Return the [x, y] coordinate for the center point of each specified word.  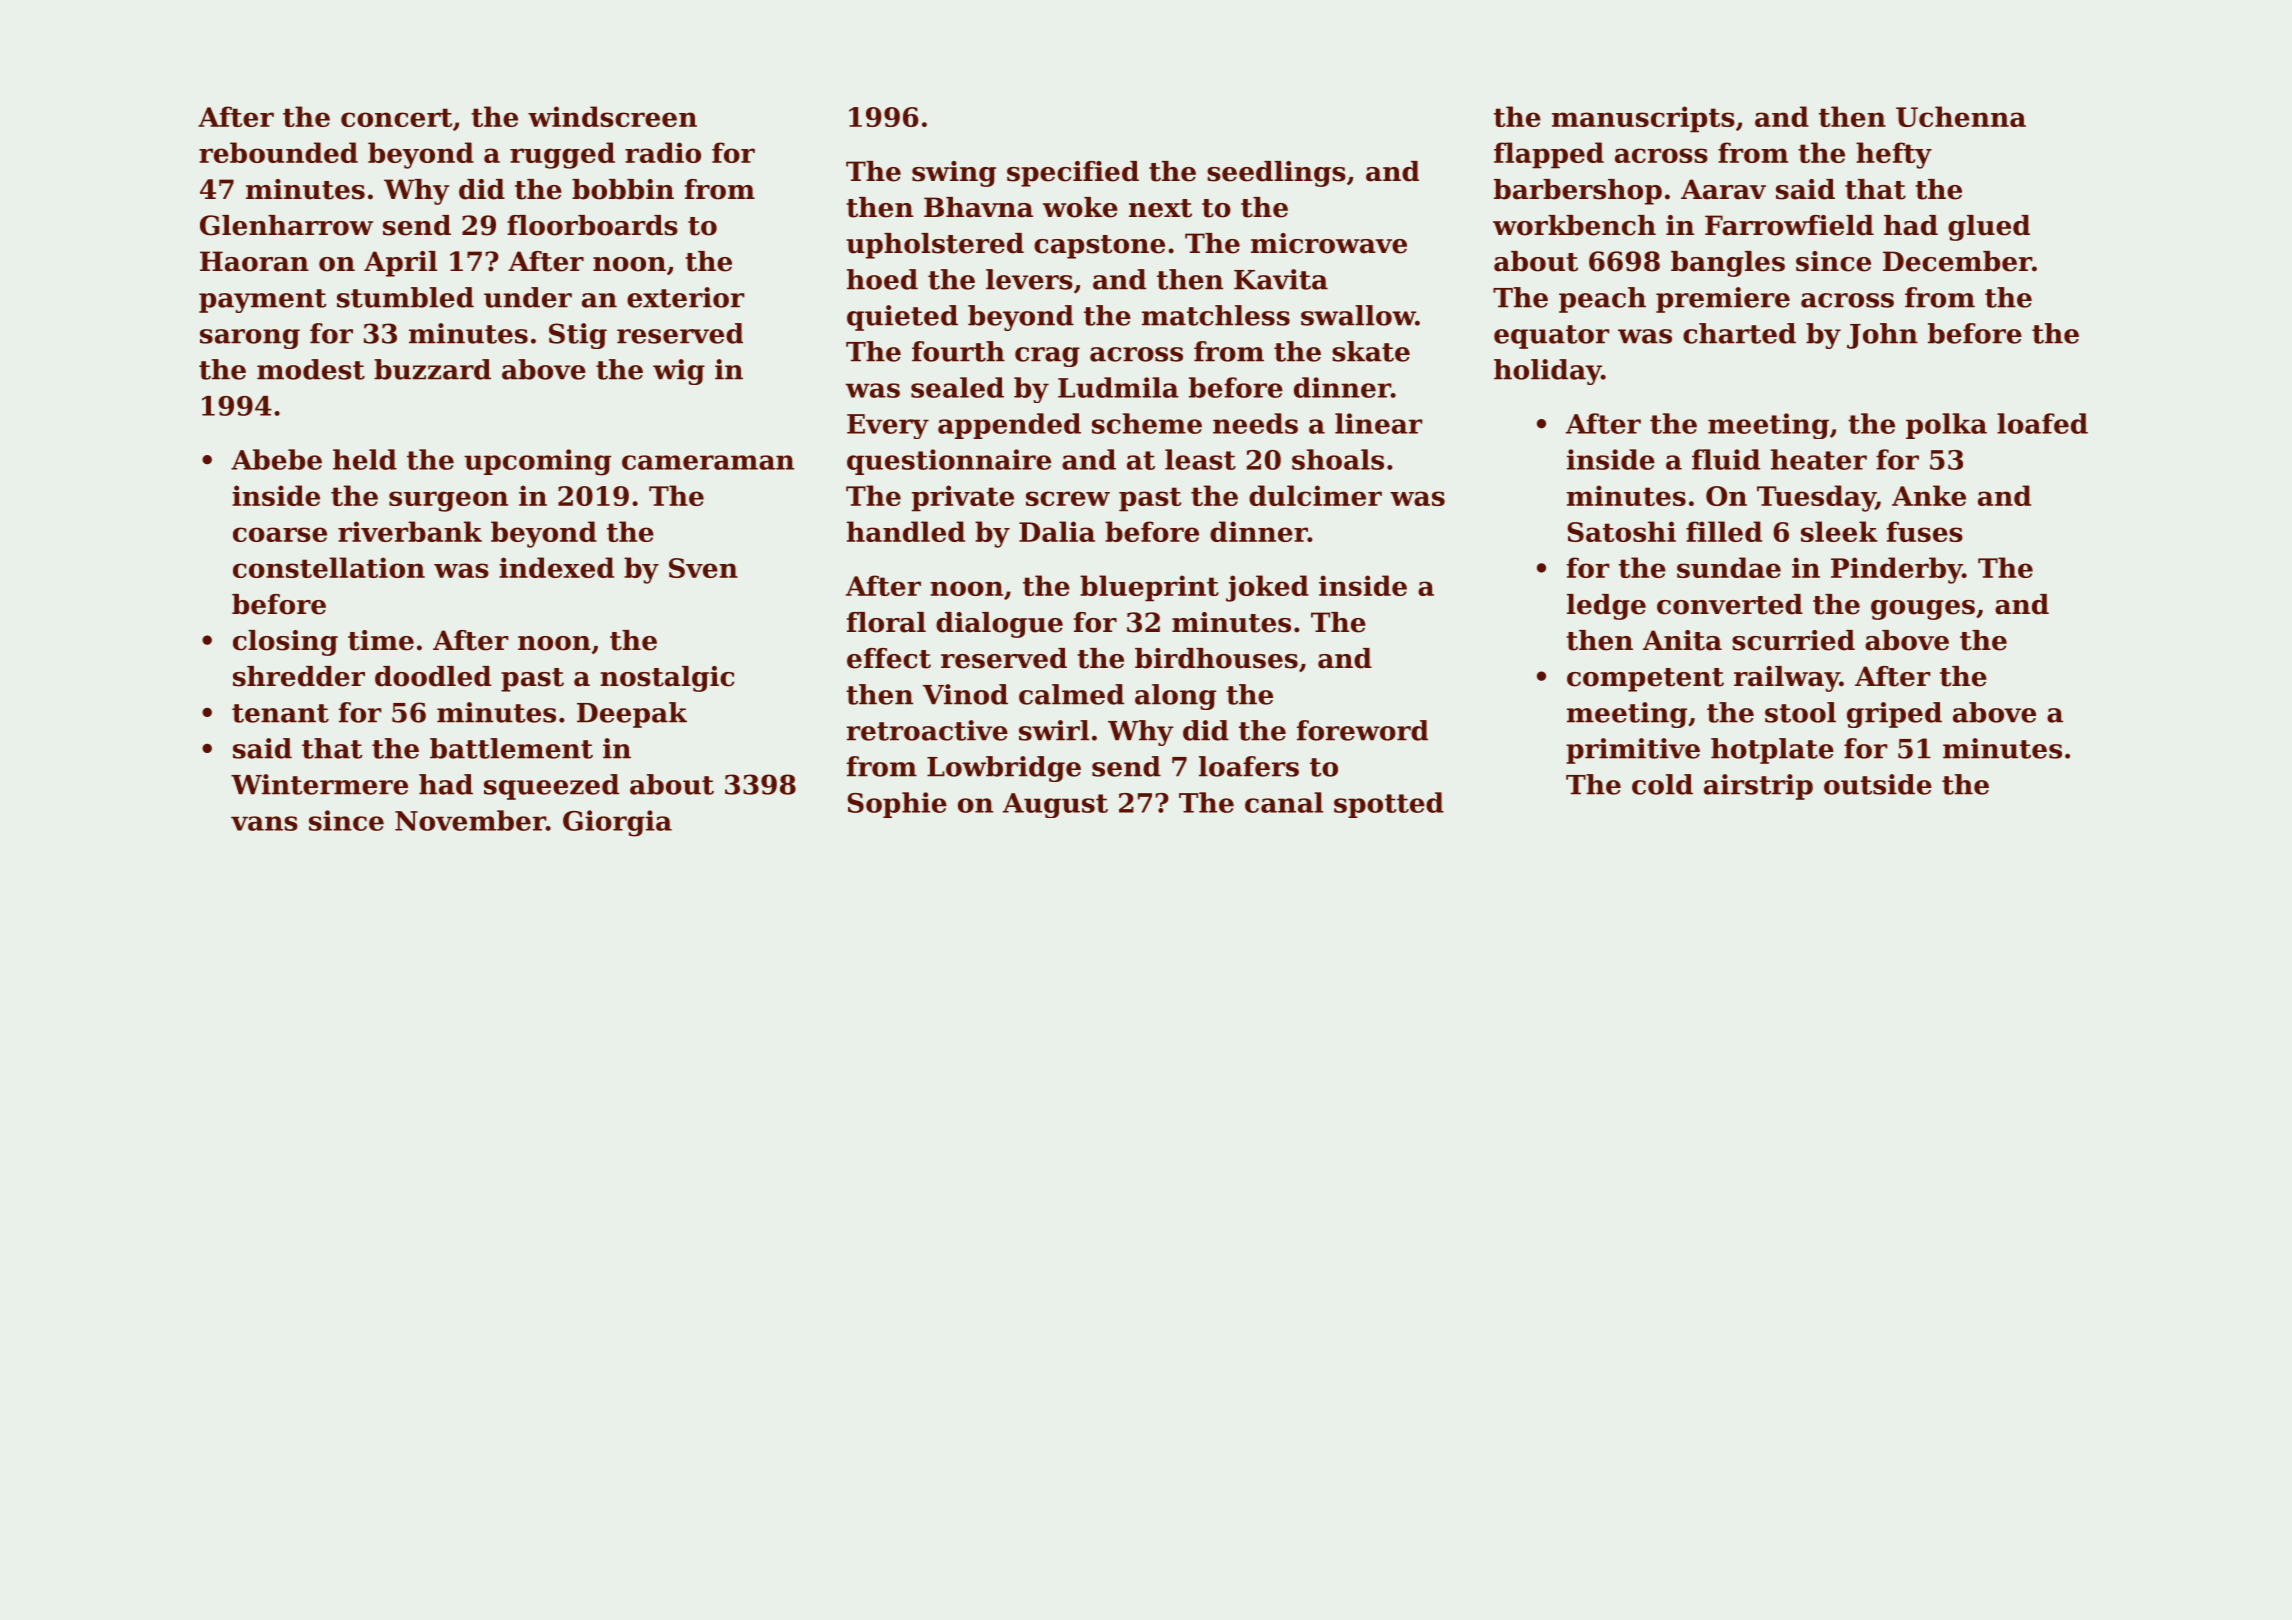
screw [1068, 498]
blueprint [1149, 588]
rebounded [278, 152]
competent [1645, 680]
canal [1284, 802]
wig [679, 372]
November [470, 820]
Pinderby [1896, 570]
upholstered [935, 246]
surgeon [448, 501]
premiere [1723, 300]
